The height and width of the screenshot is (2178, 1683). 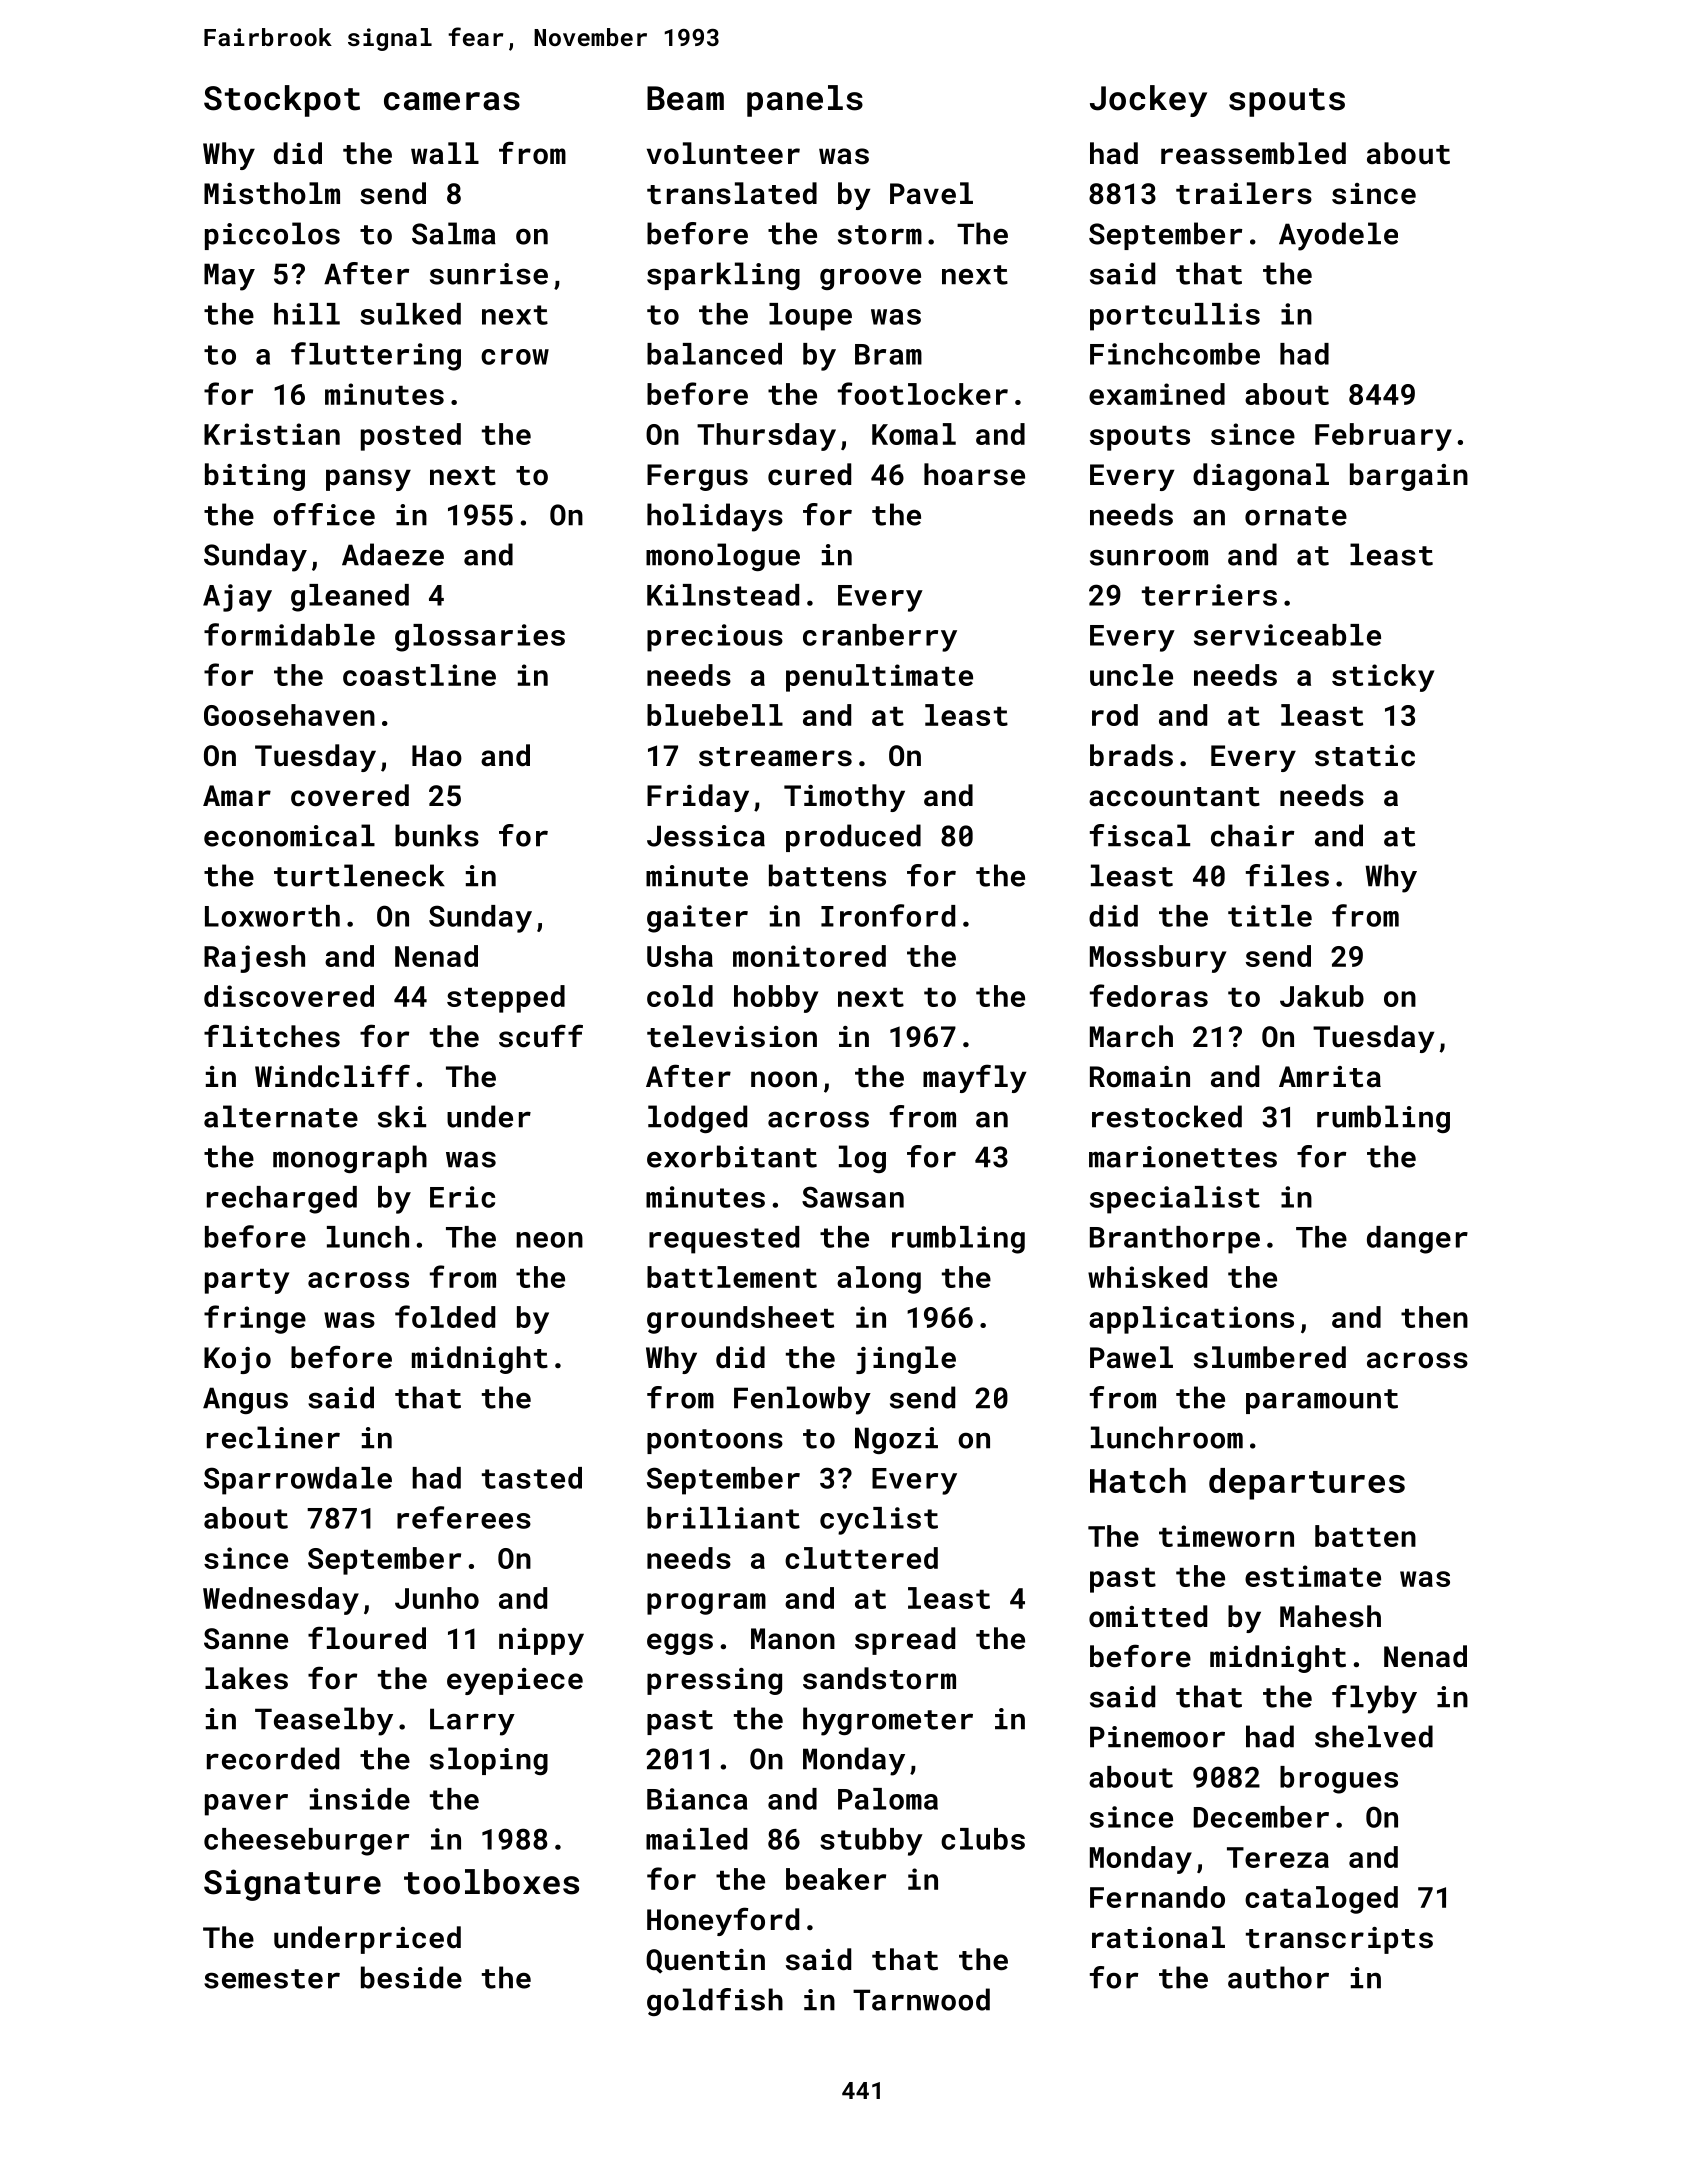 What do you see at coordinates (445, 1316) in the screenshot?
I see `folded` at bounding box center [445, 1316].
